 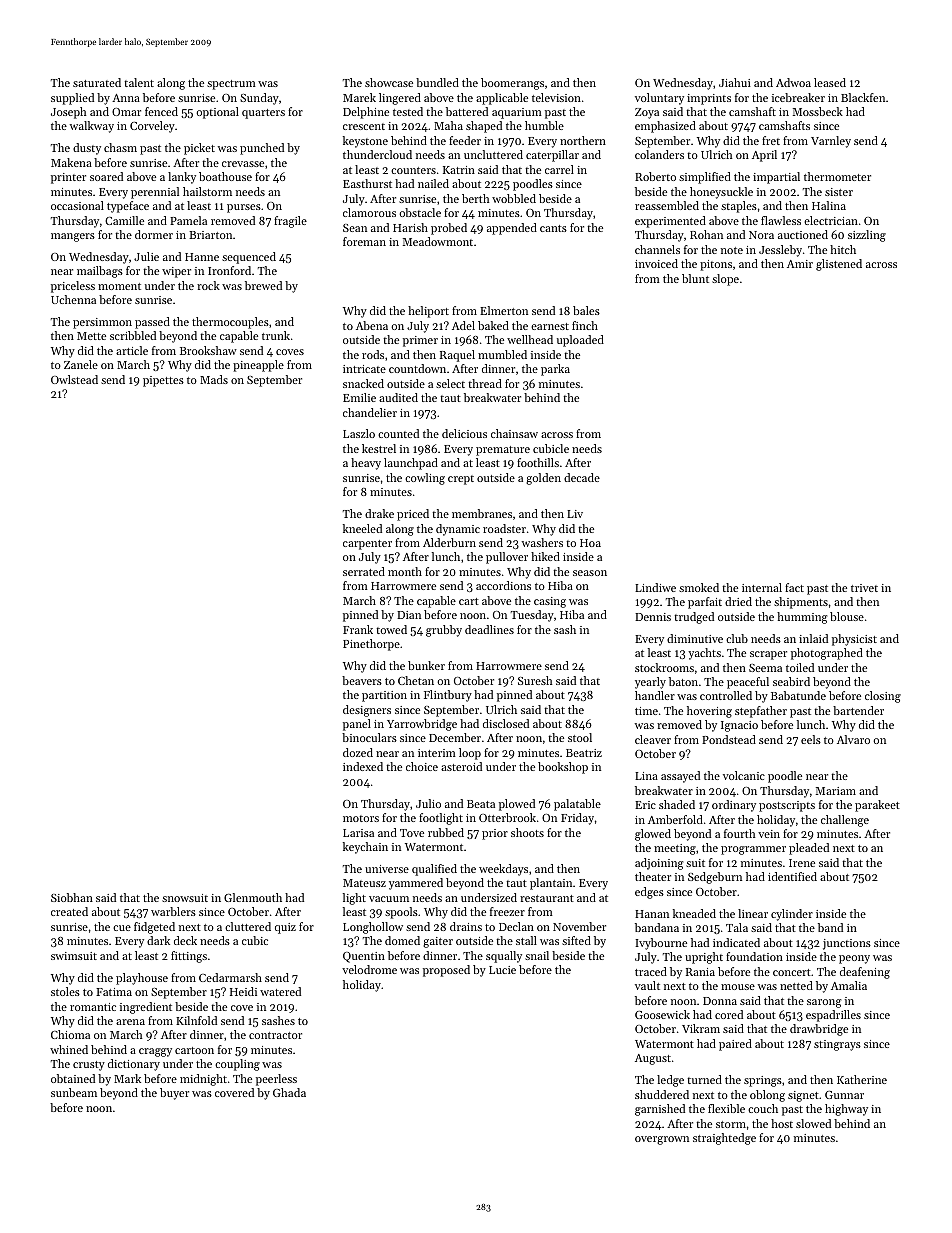 I want to click on contractor, so click(x=275, y=1035).
